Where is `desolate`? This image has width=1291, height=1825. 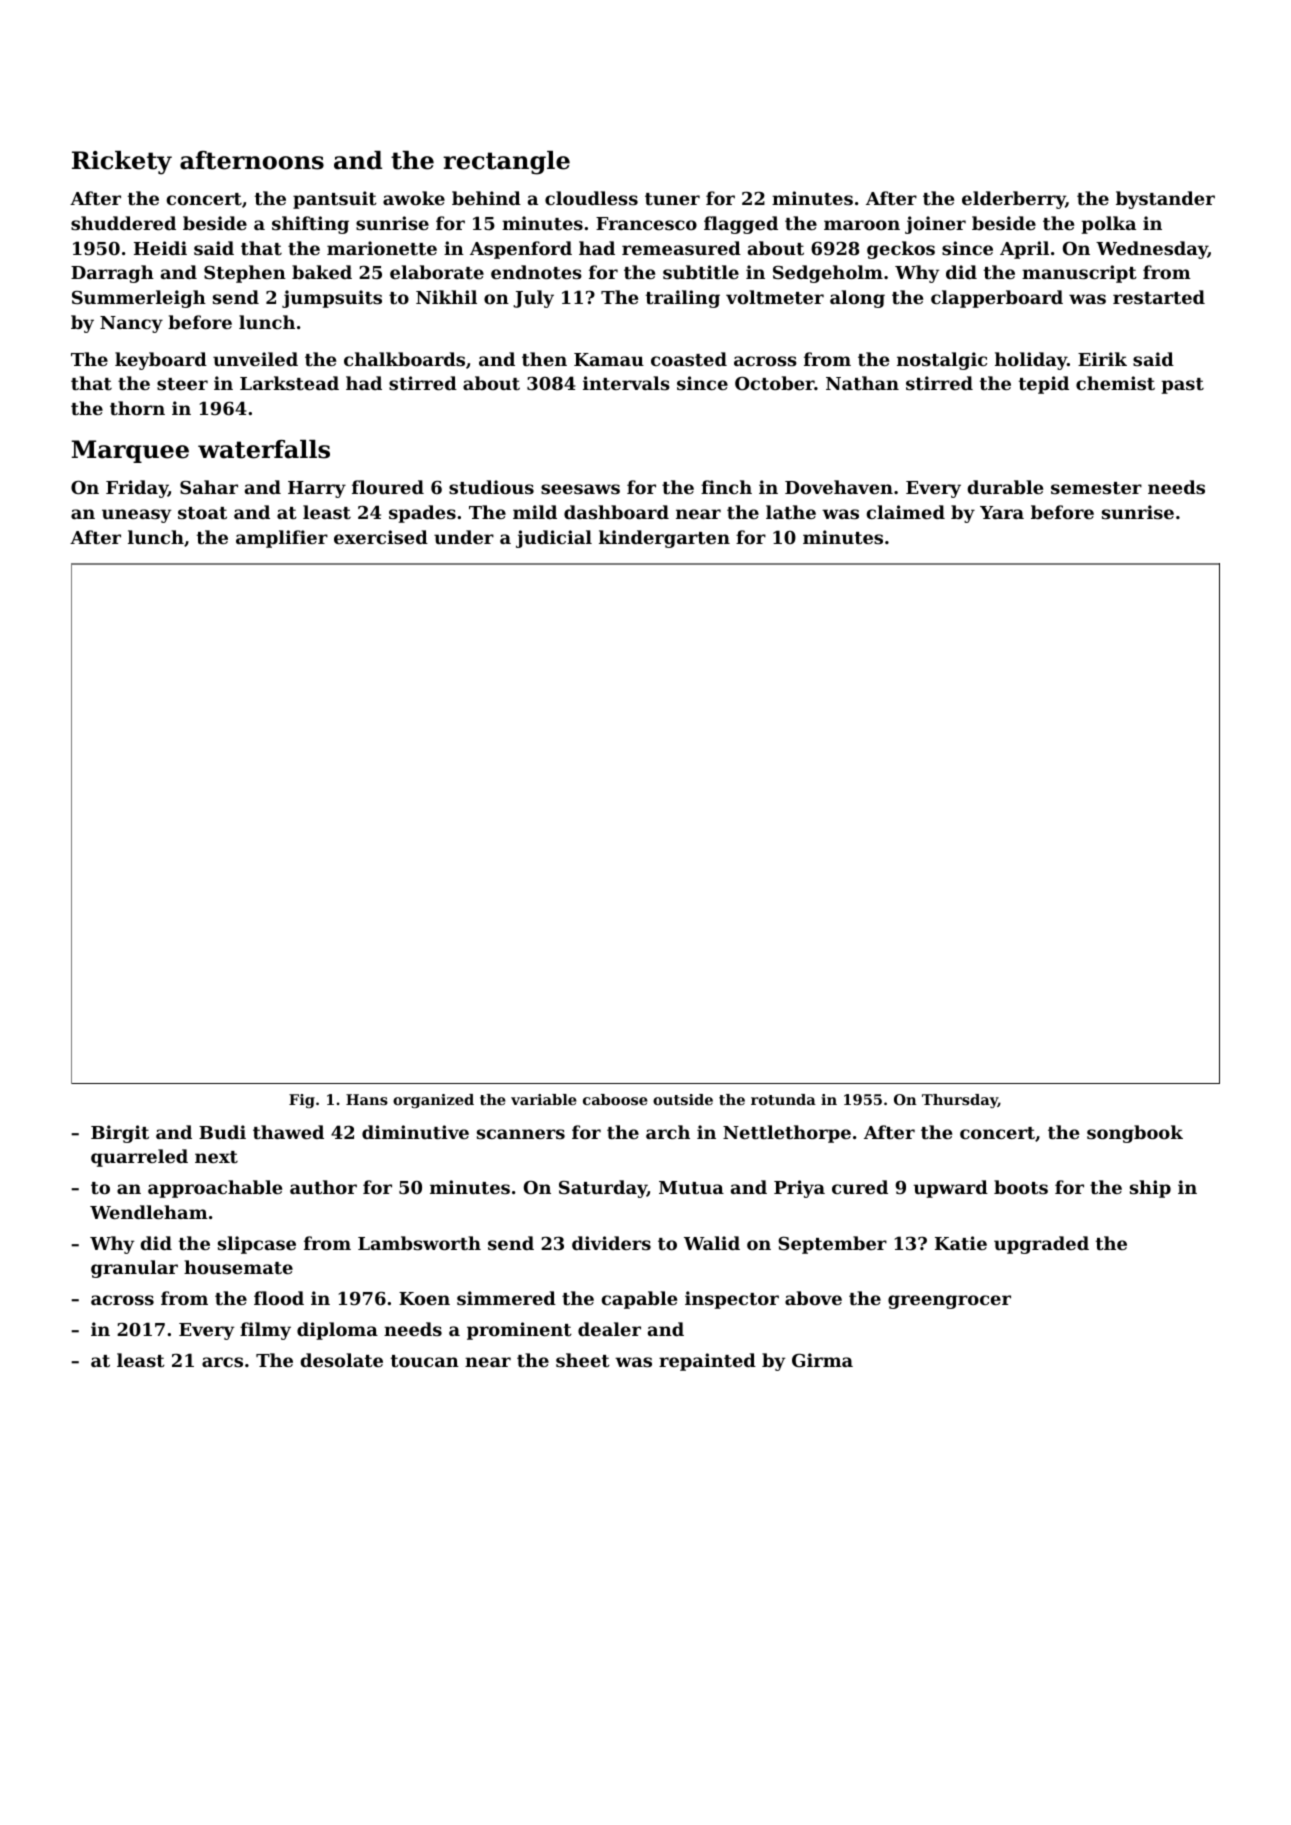
desolate is located at coordinates (342, 1360).
